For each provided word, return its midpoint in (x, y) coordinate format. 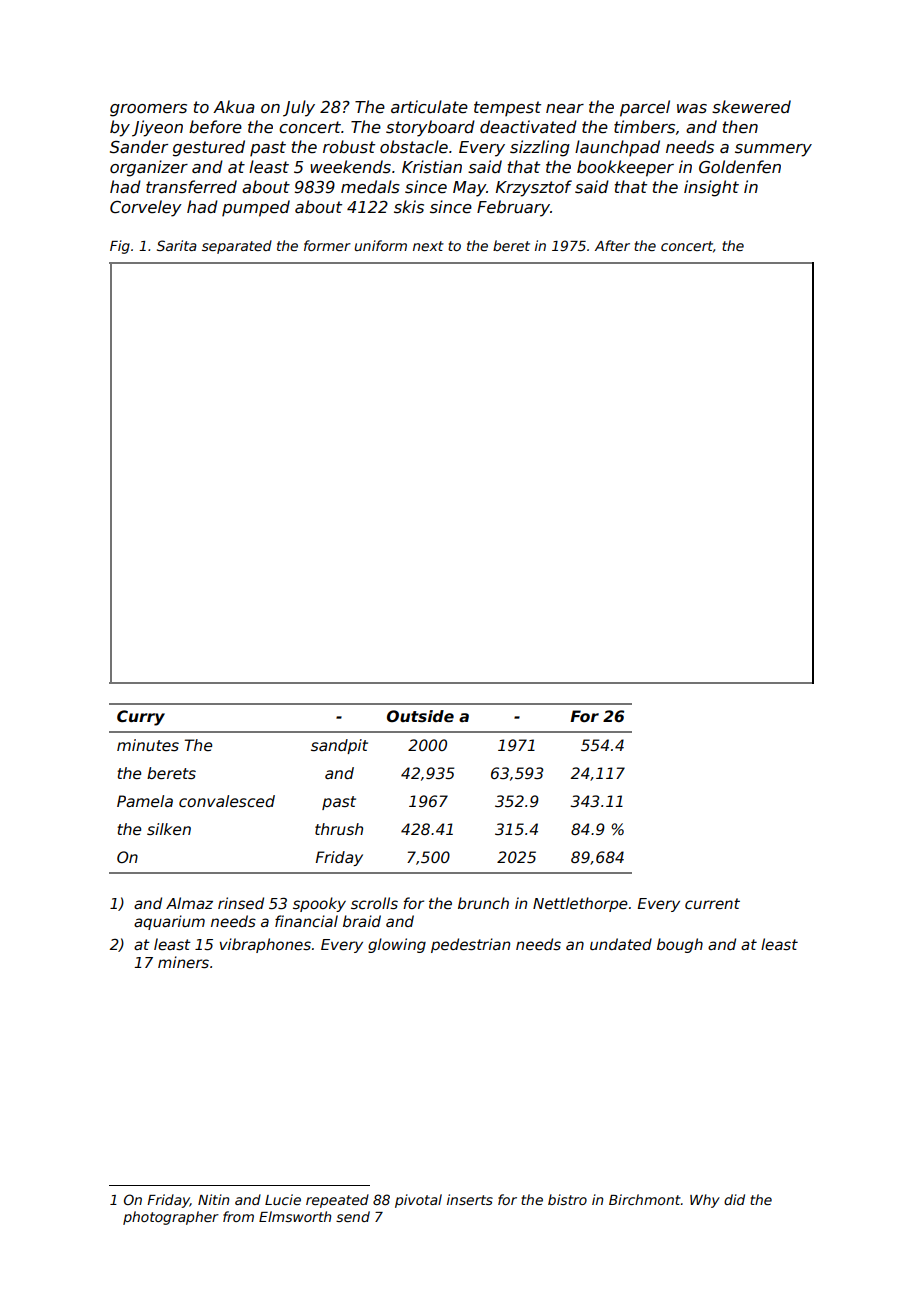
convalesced (227, 801)
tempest (507, 109)
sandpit (339, 746)
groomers (148, 110)
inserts (470, 1199)
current (712, 903)
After (612, 245)
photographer (171, 1218)
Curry (141, 718)
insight (711, 188)
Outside (420, 716)
